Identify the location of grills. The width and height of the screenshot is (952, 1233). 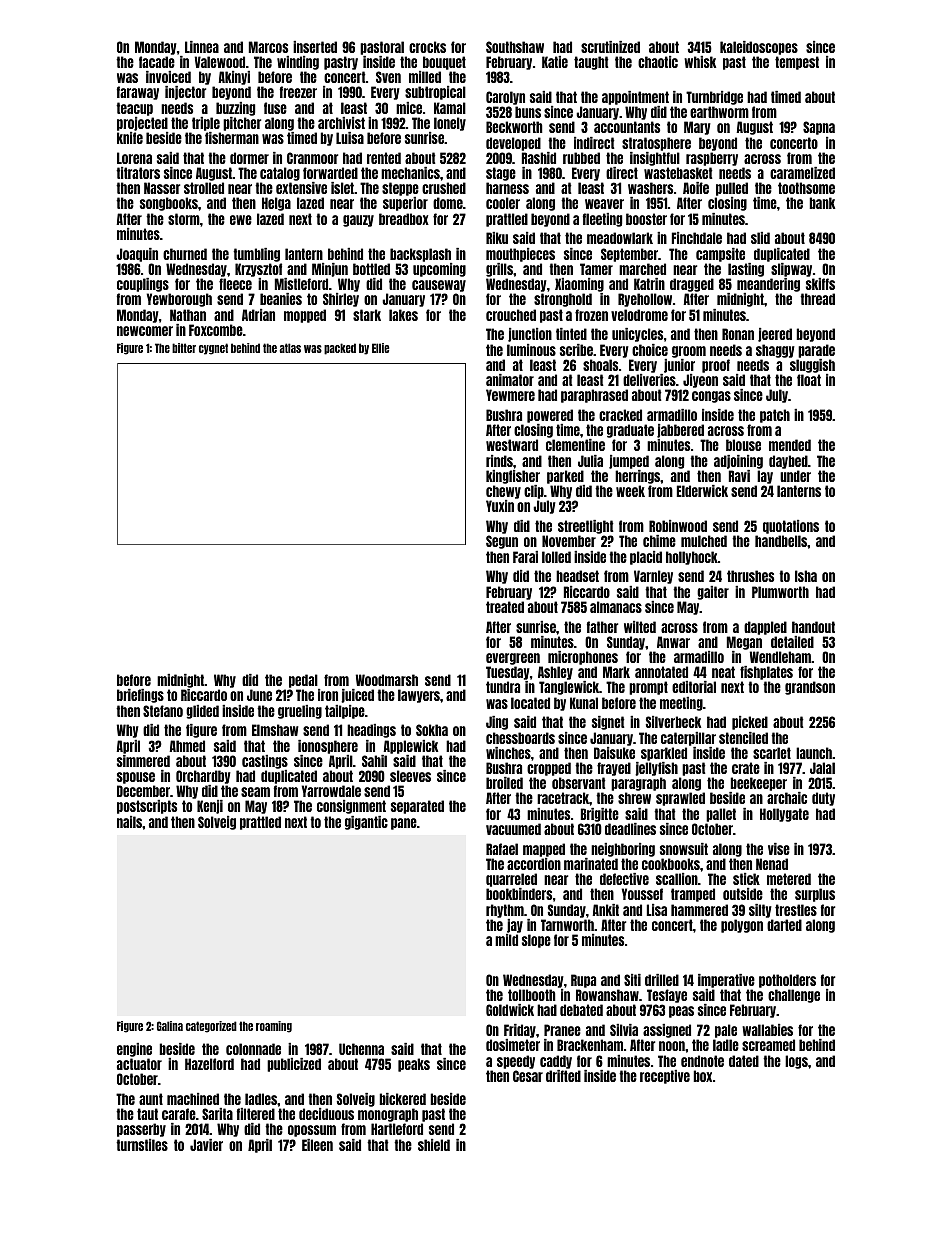
(499, 270).
